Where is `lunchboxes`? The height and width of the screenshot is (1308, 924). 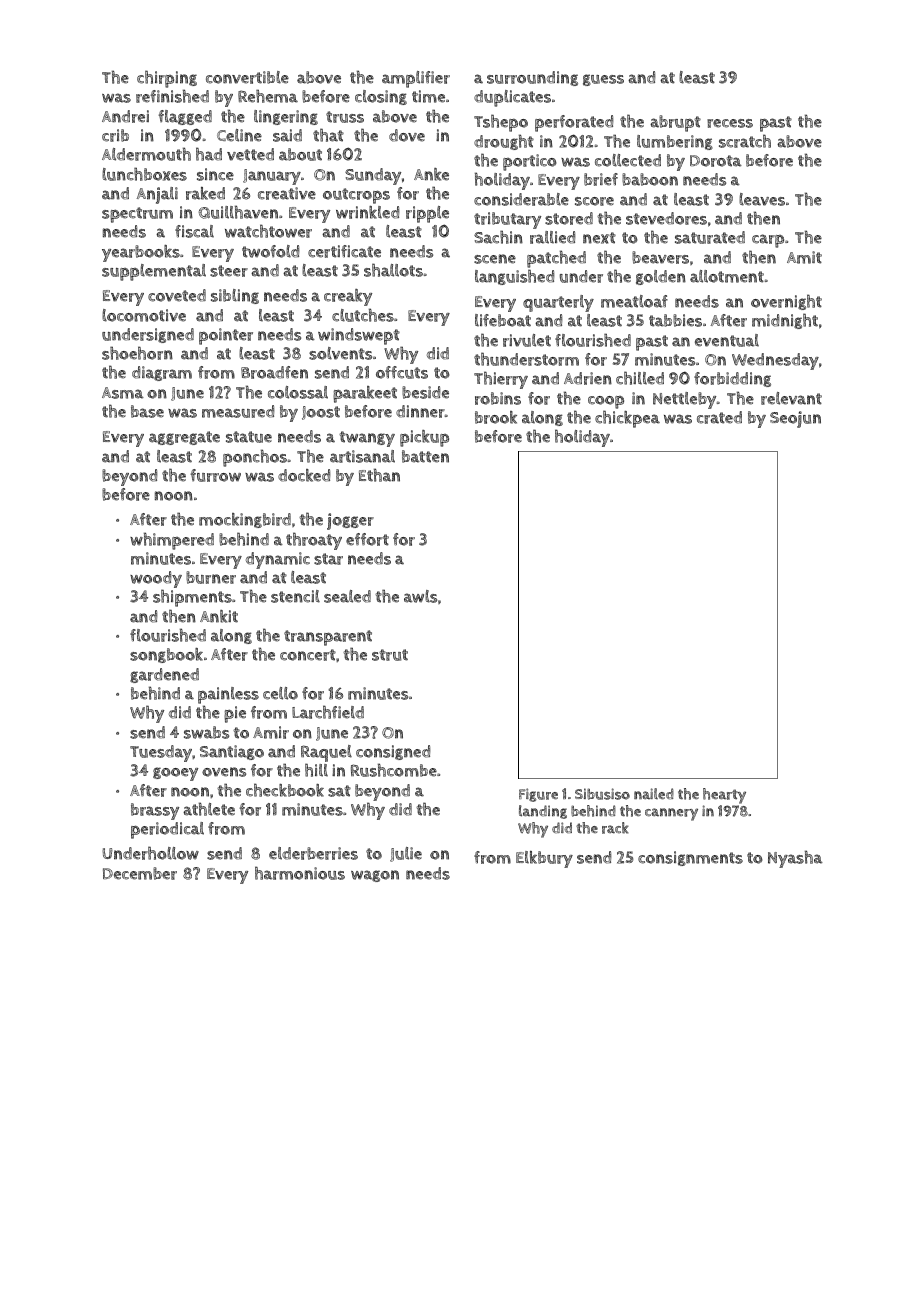
lunchboxes is located at coordinates (144, 174).
